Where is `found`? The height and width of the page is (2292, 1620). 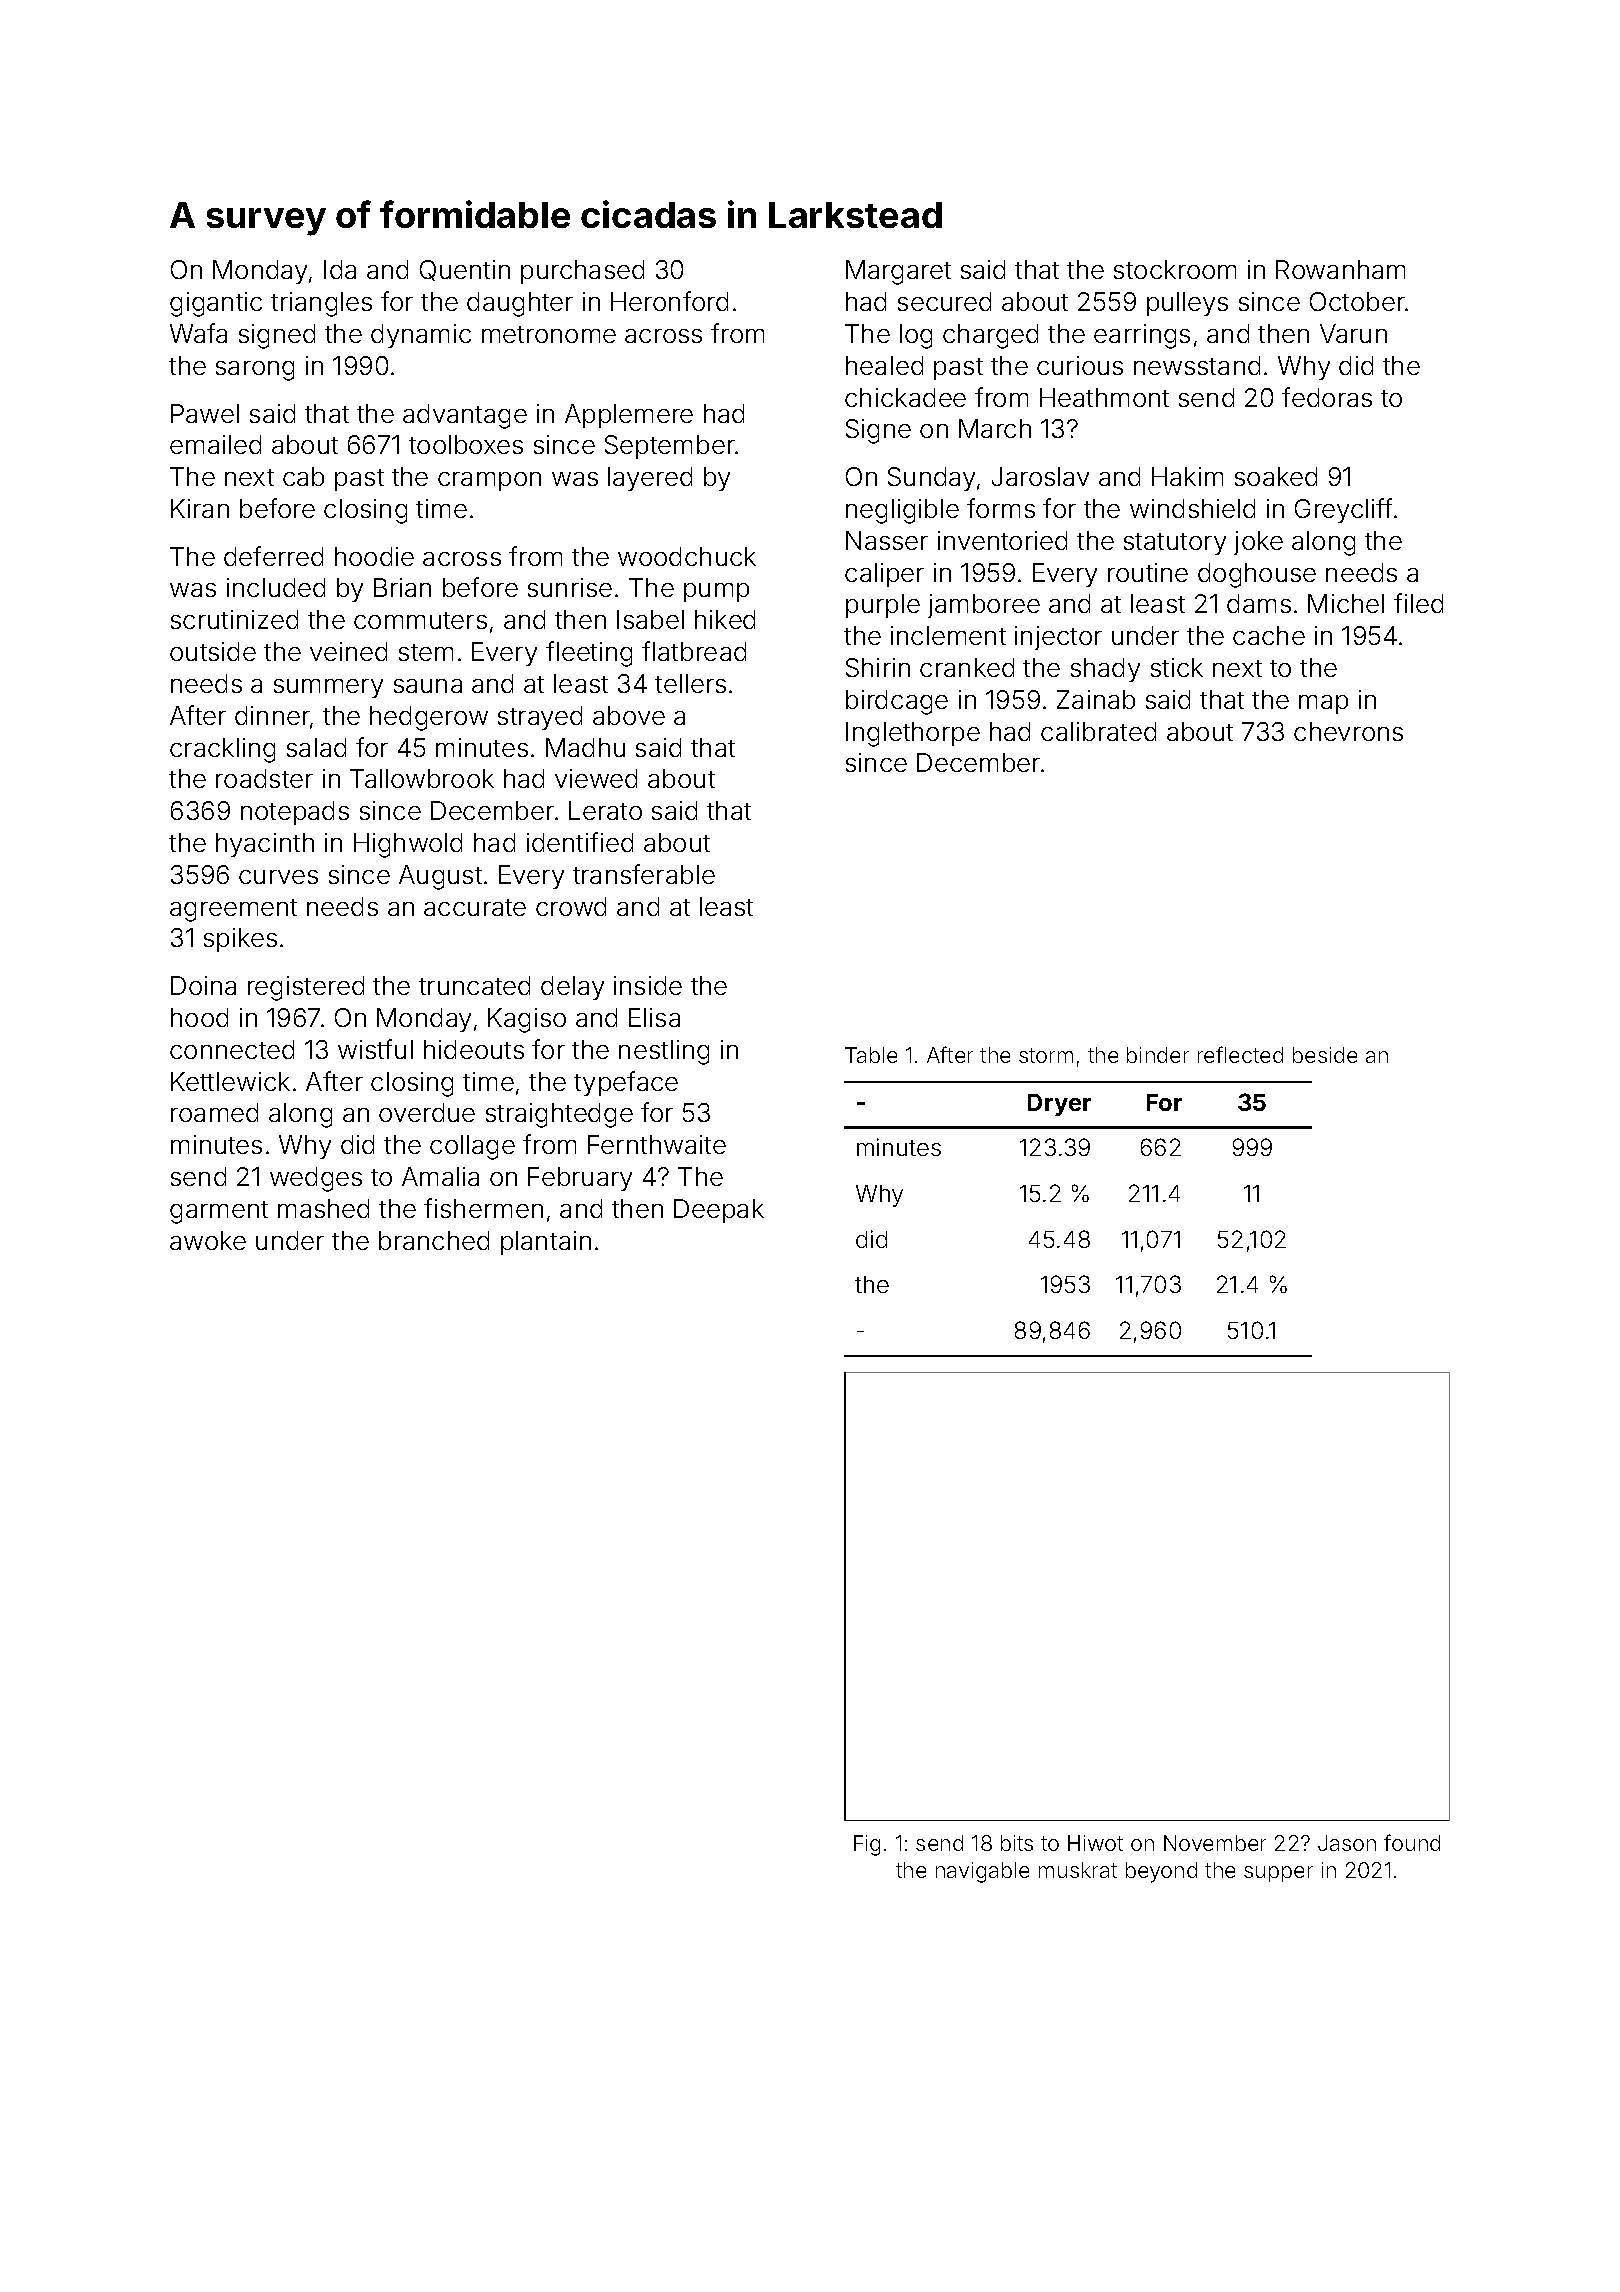 found is located at coordinates (1412, 1842).
